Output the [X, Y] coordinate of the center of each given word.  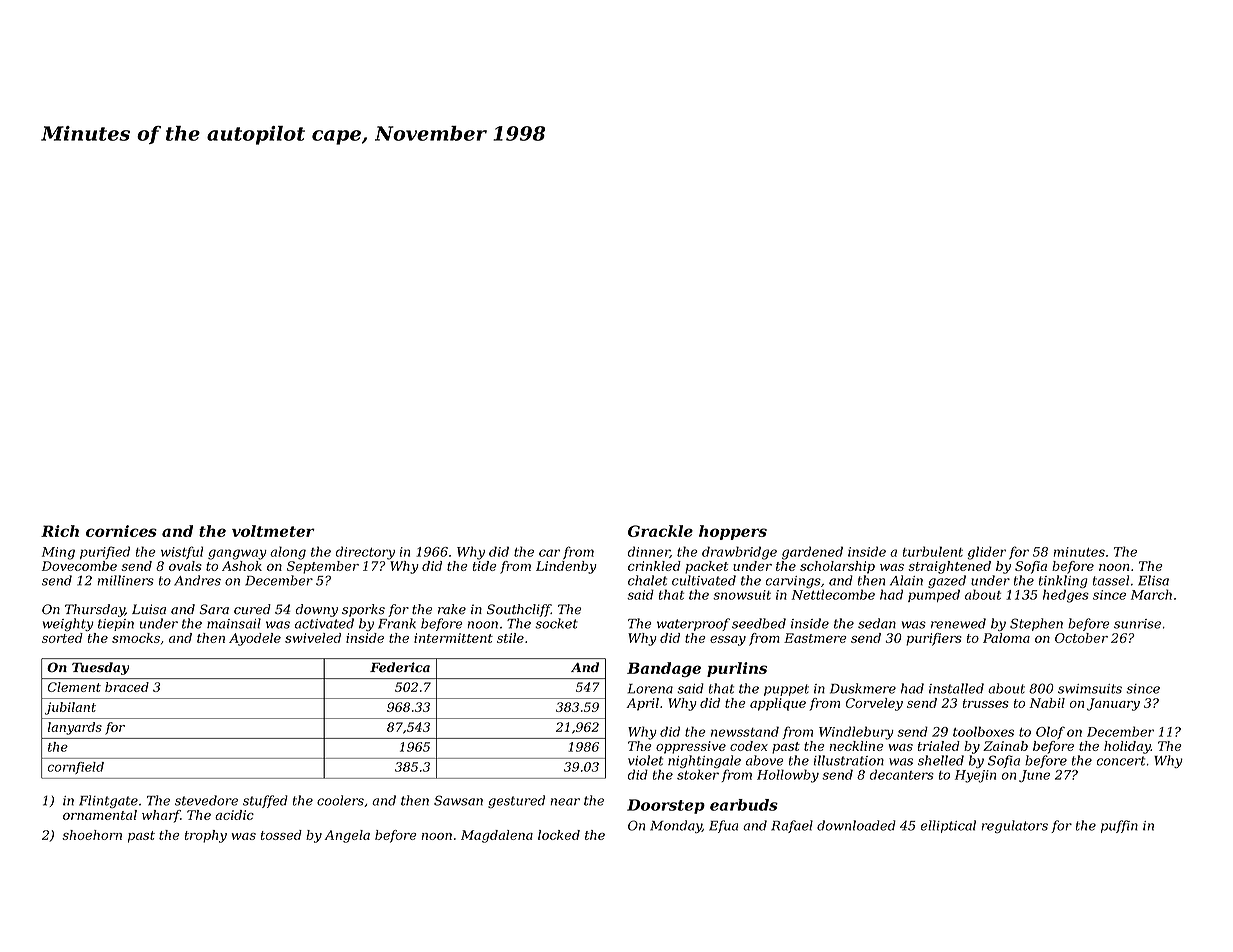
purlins [737, 669]
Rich [60, 531]
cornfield [76, 768]
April [642, 704]
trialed [939, 746]
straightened [949, 567]
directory [365, 553]
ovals [185, 566]
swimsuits [1090, 689]
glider [987, 553]
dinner [649, 552]
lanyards [75, 728]
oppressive [691, 747]
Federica [400, 667]
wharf [161, 816]
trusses [986, 703]
